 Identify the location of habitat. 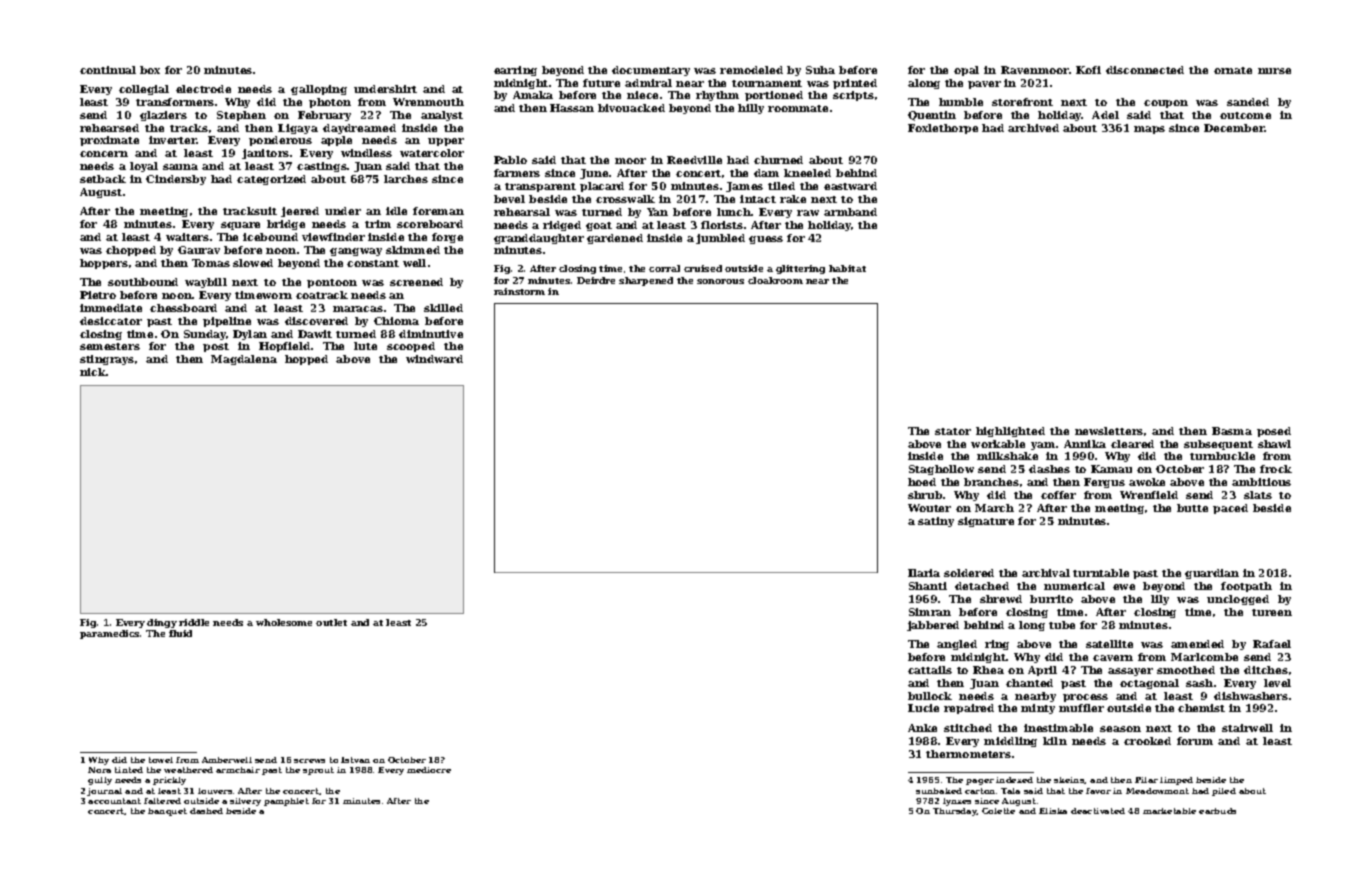
(847, 268).
